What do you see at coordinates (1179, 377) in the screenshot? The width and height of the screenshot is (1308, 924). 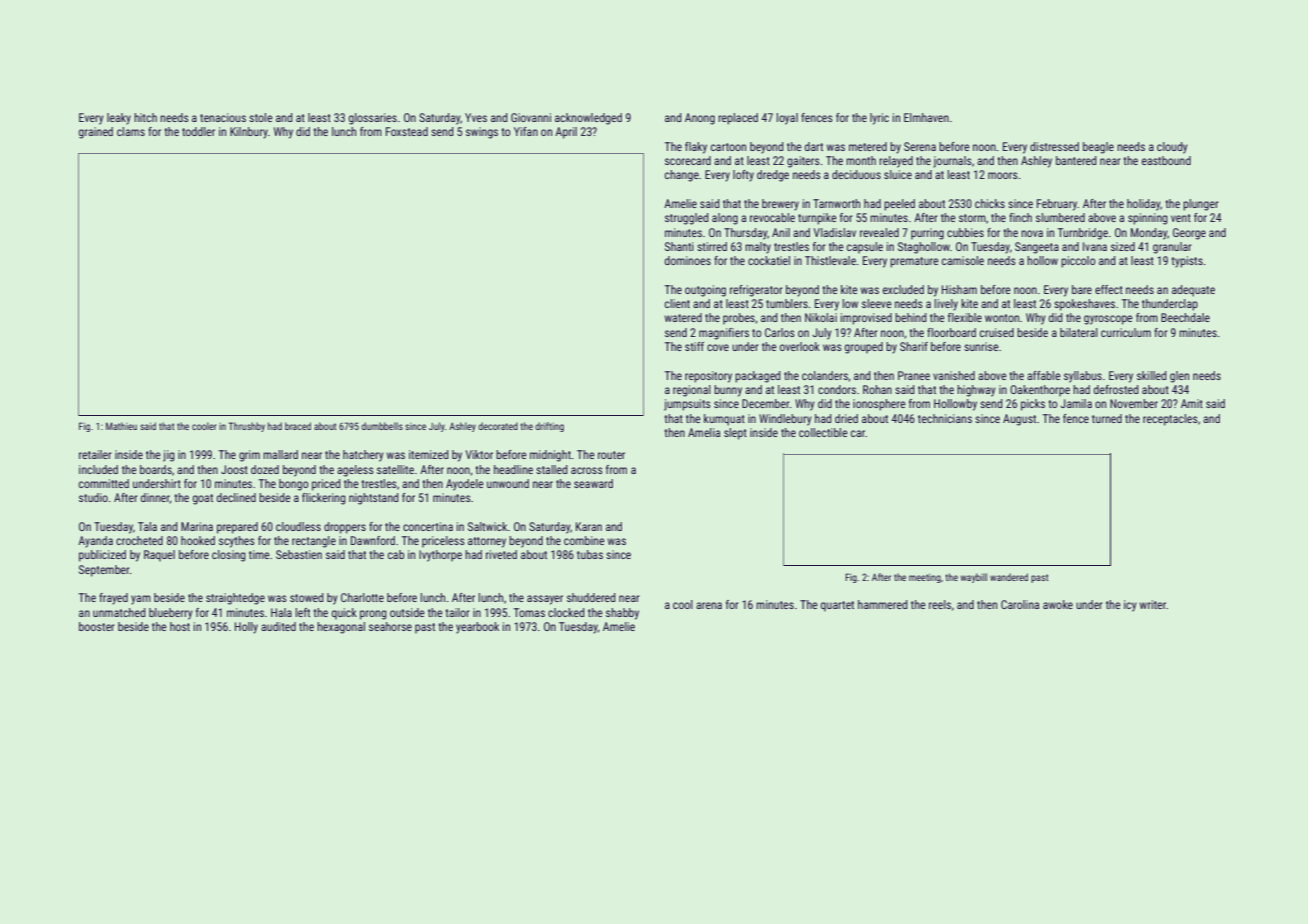 I see `glen` at bounding box center [1179, 377].
